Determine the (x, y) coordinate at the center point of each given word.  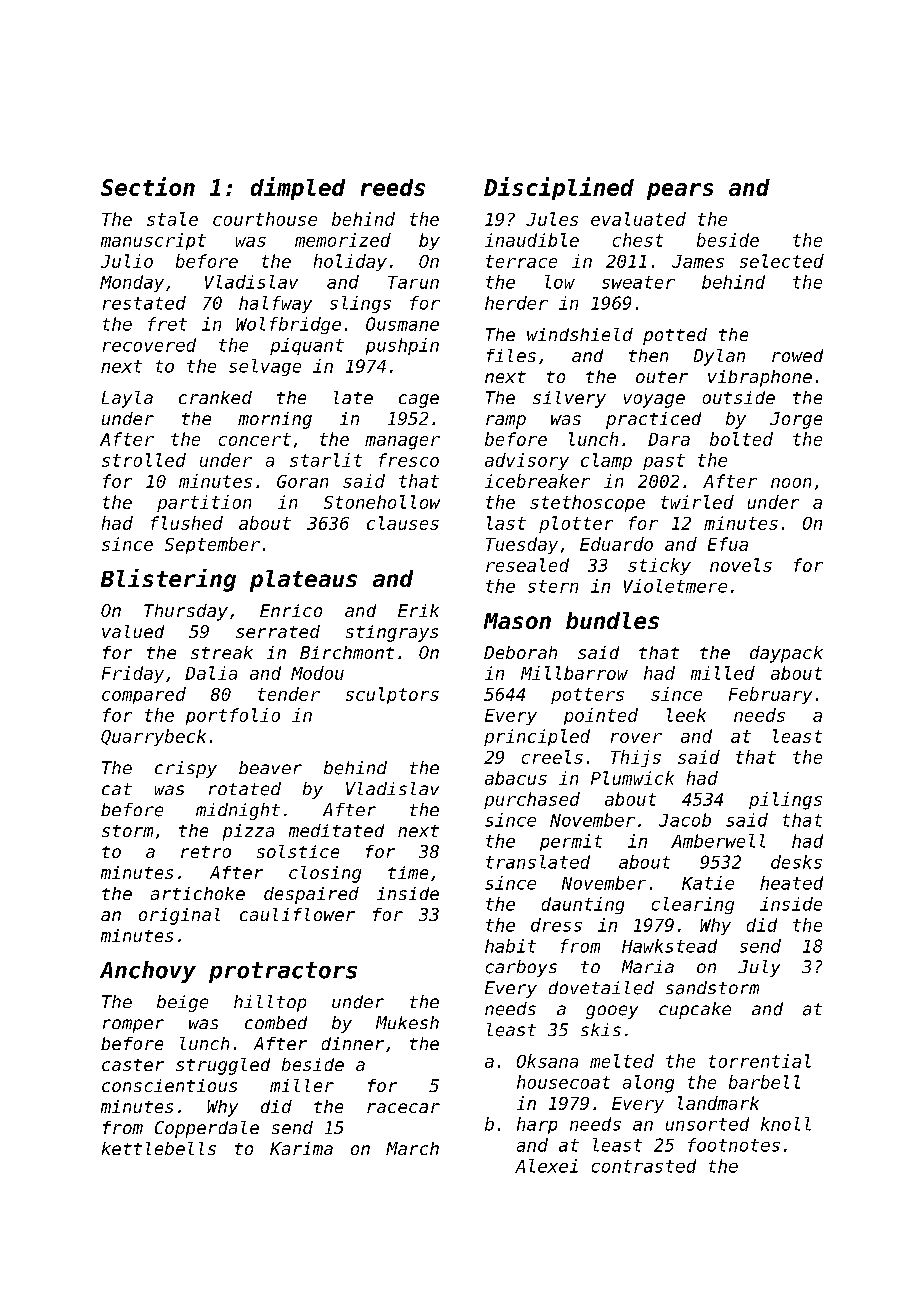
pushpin (402, 346)
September (212, 545)
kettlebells (159, 1148)
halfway (275, 304)
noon (791, 483)
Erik (418, 610)
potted (675, 336)
